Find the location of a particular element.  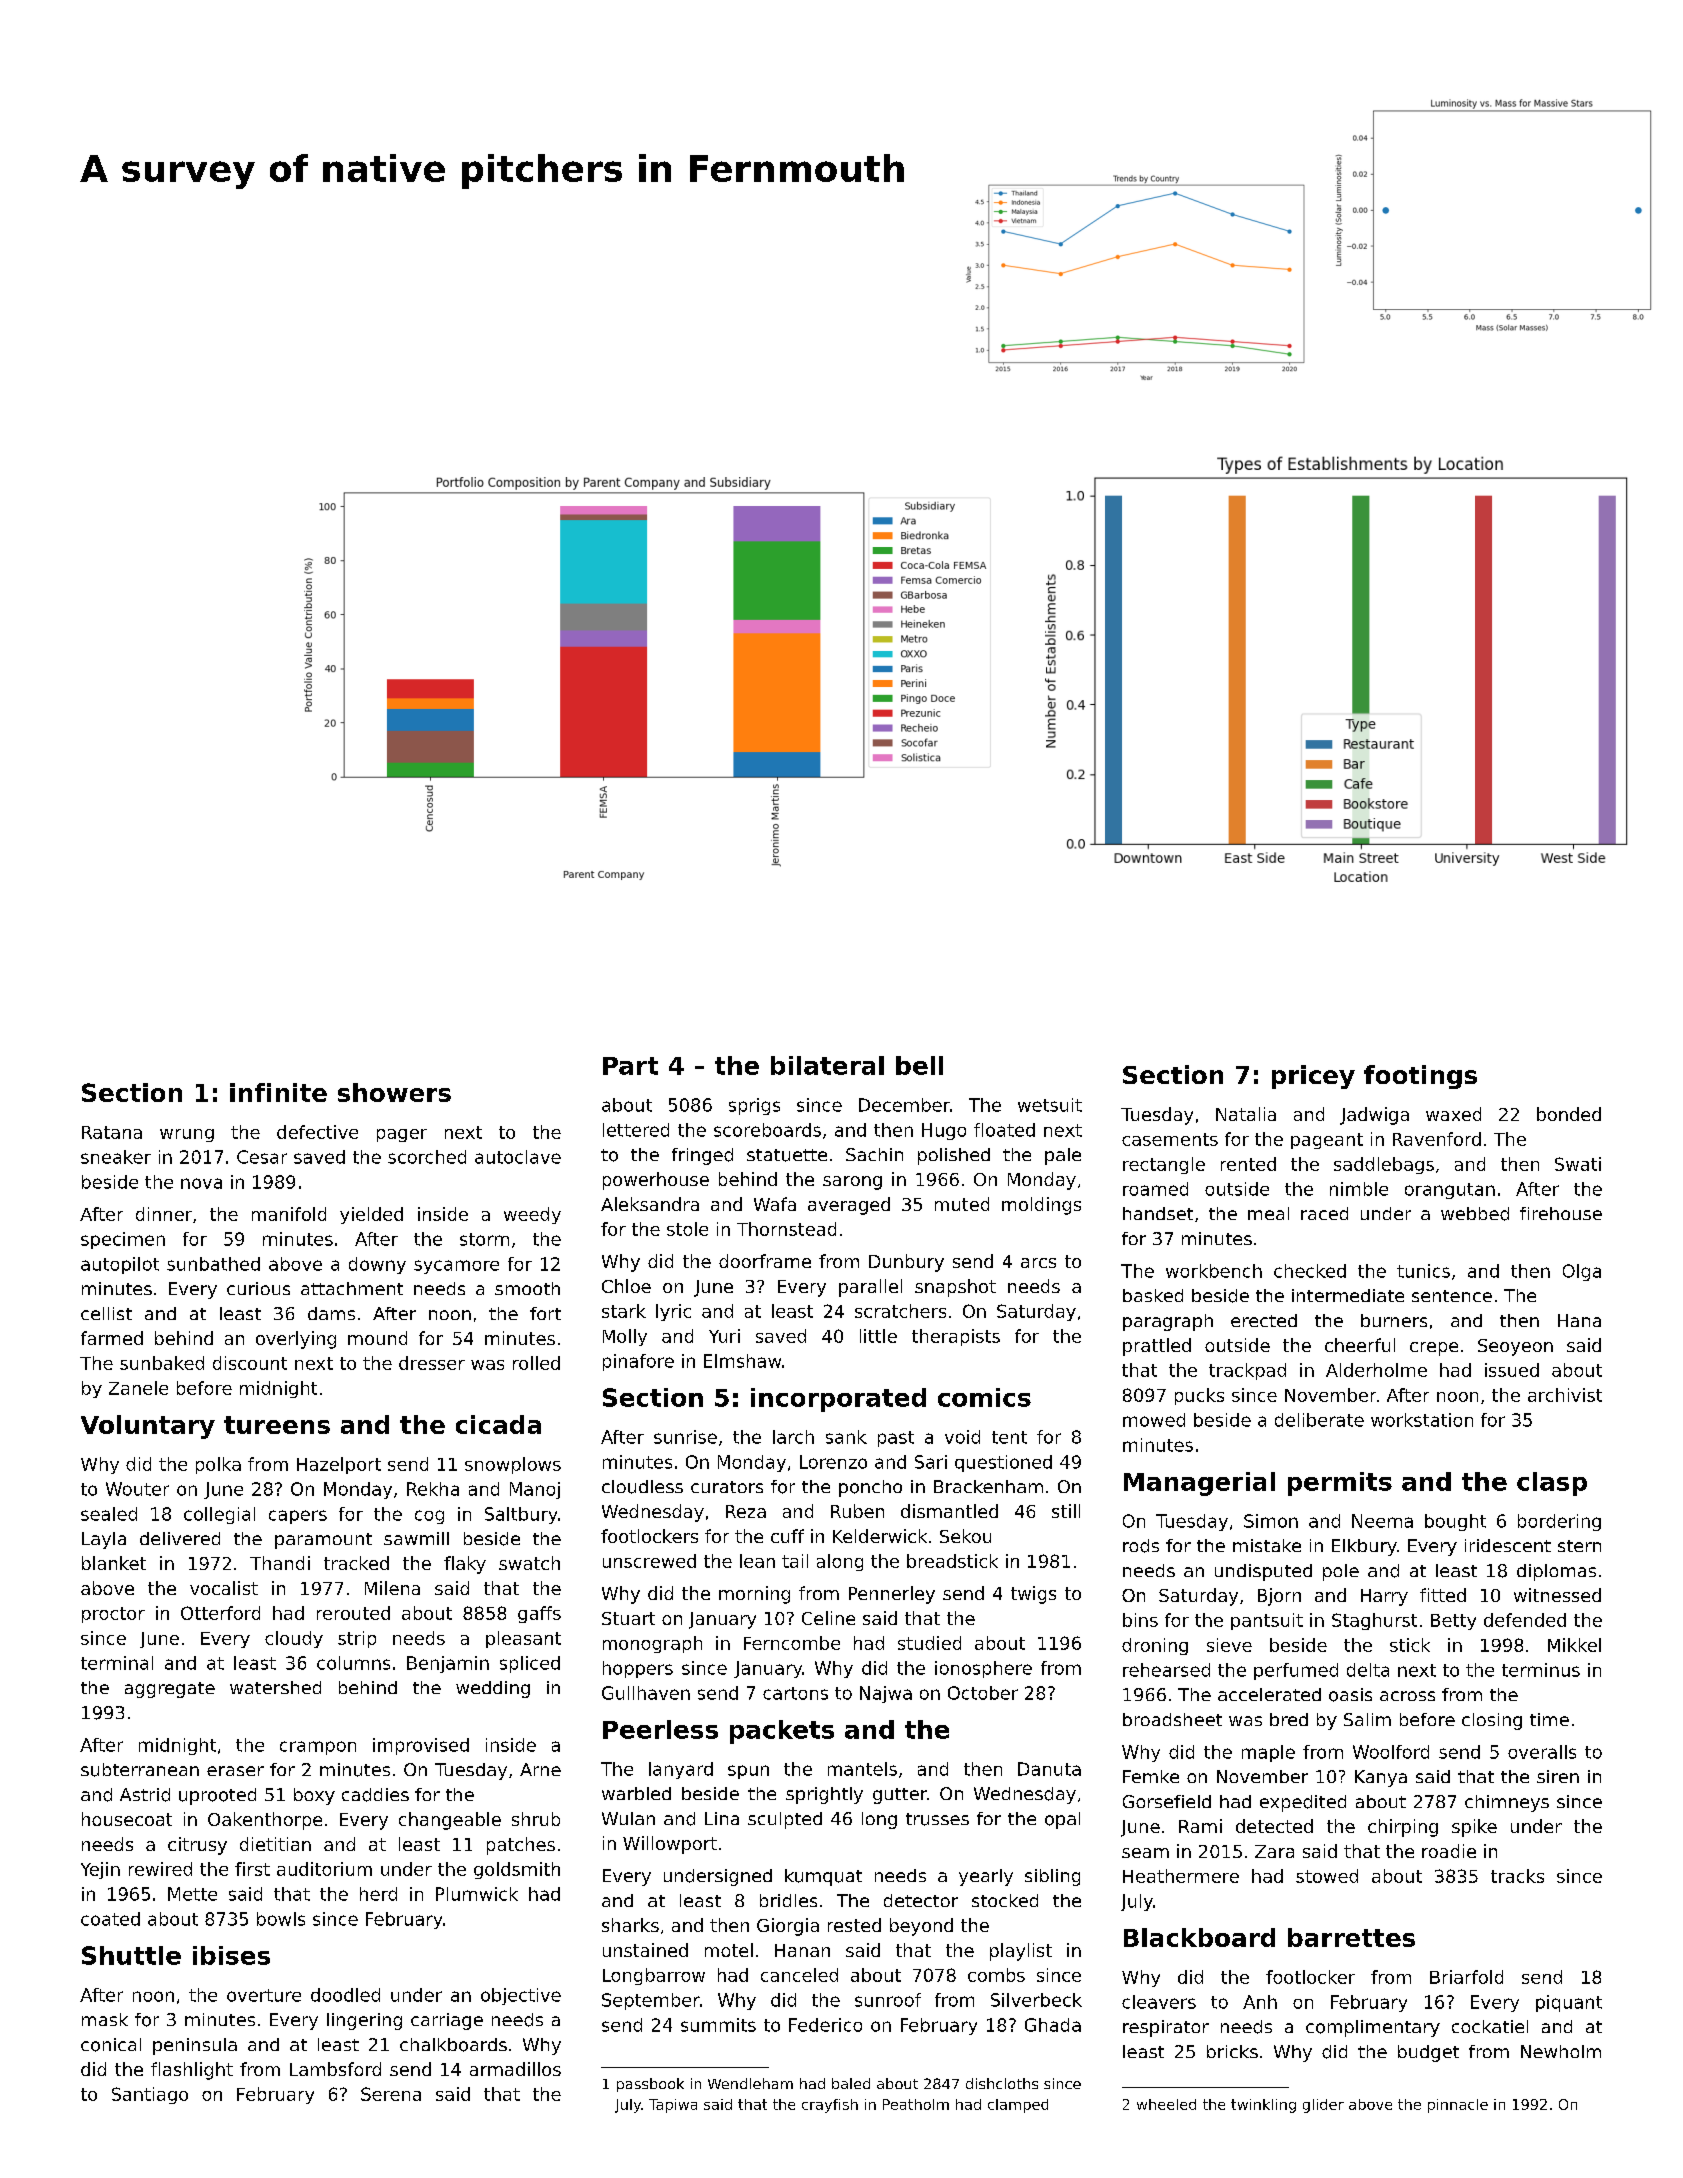

rented is located at coordinates (1248, 1164).
